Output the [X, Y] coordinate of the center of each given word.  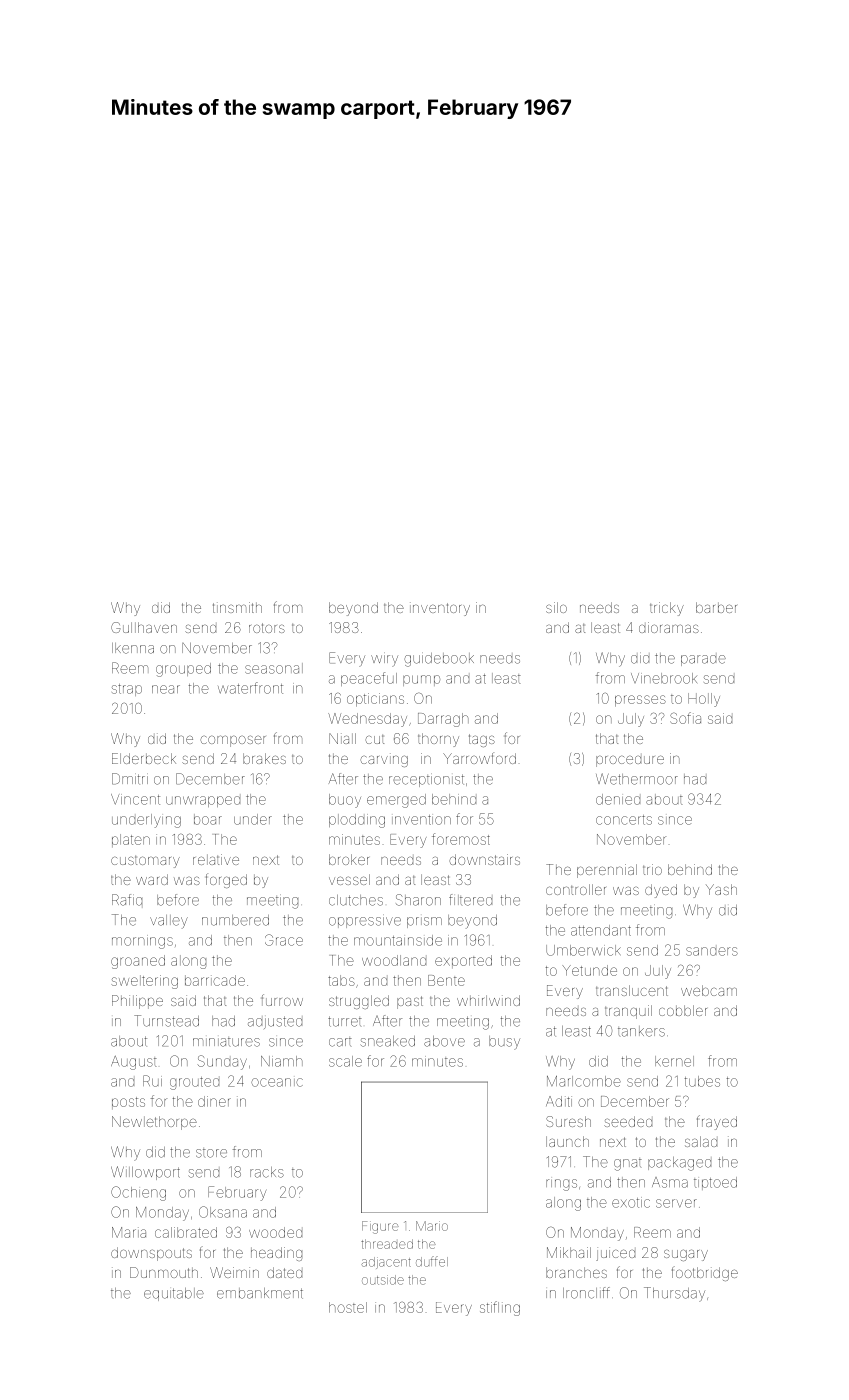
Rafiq [127, 900]
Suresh [568, 1121]
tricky [667, 609]
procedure [630, 761]
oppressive [365, 921]
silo [556, 607]
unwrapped [203, 801]
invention [421, 820]
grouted [194, 1083]
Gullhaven [144, 627]
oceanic [277, 1082]
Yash [721, 889]
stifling [500, 1308]
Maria [129, 1232]
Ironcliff [586, 1293]
